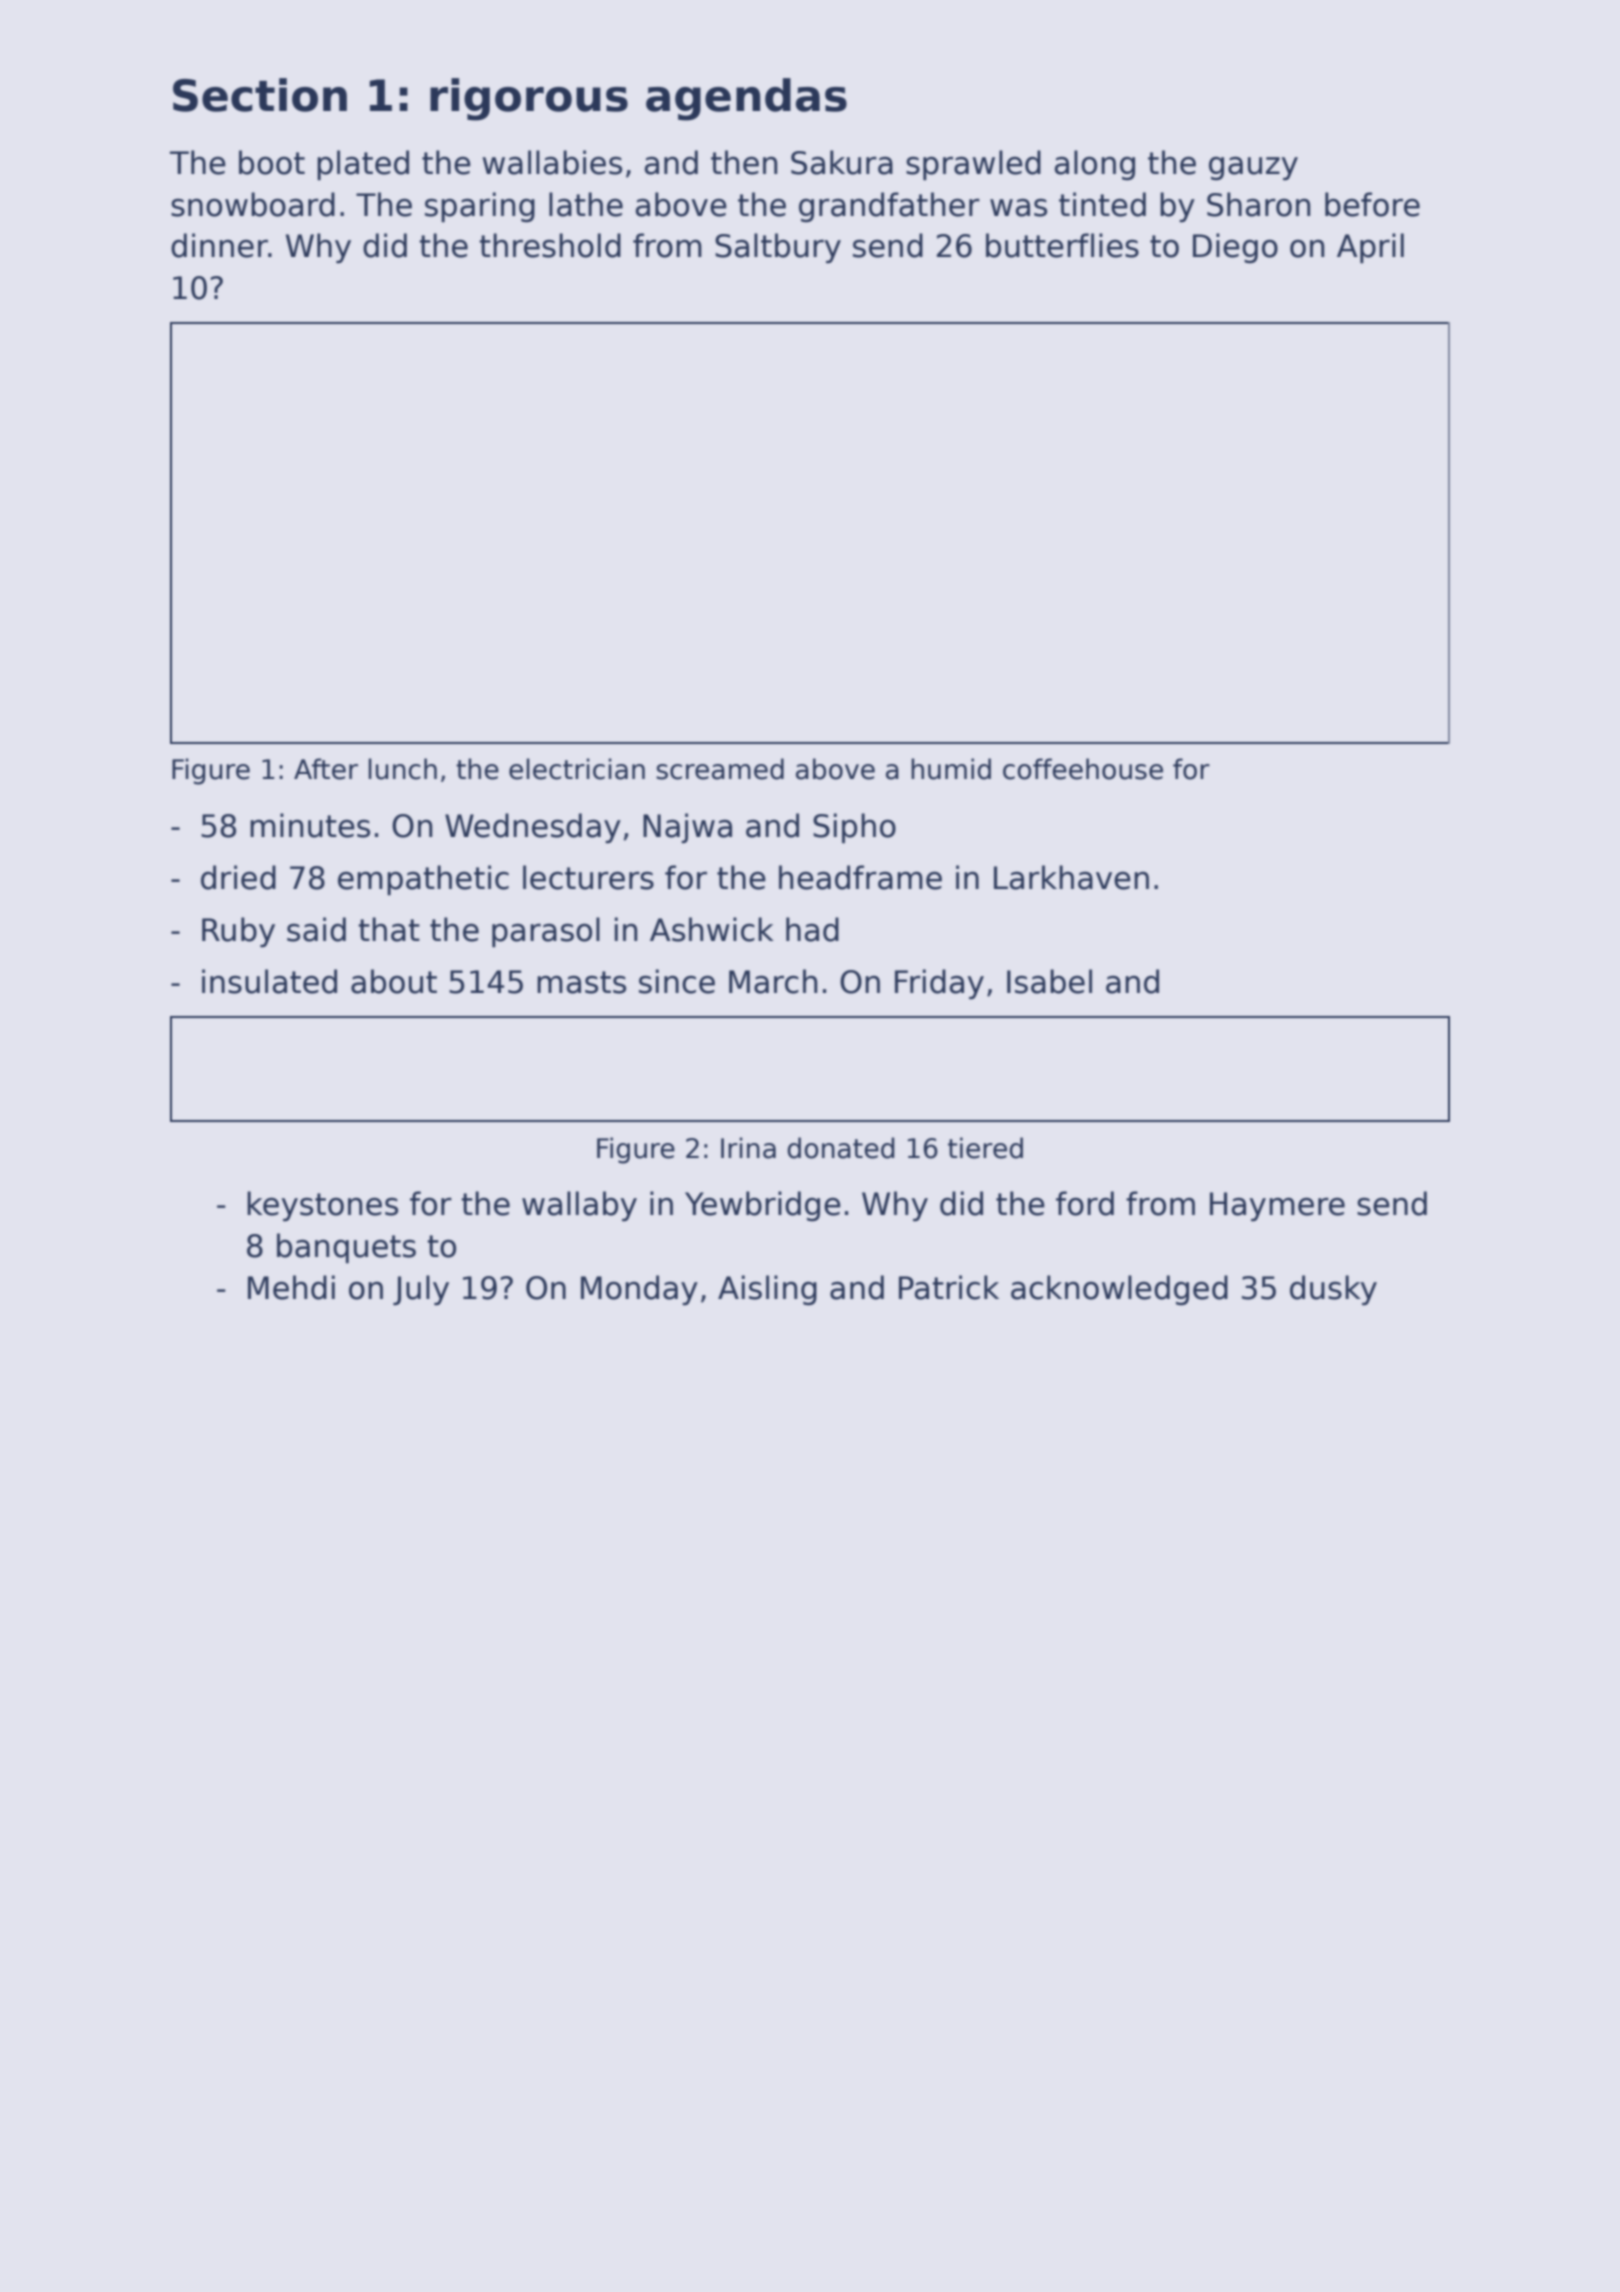  Describe the element at coordinates (639, 1290) in the screenshot. I see `Monday` at that location.
